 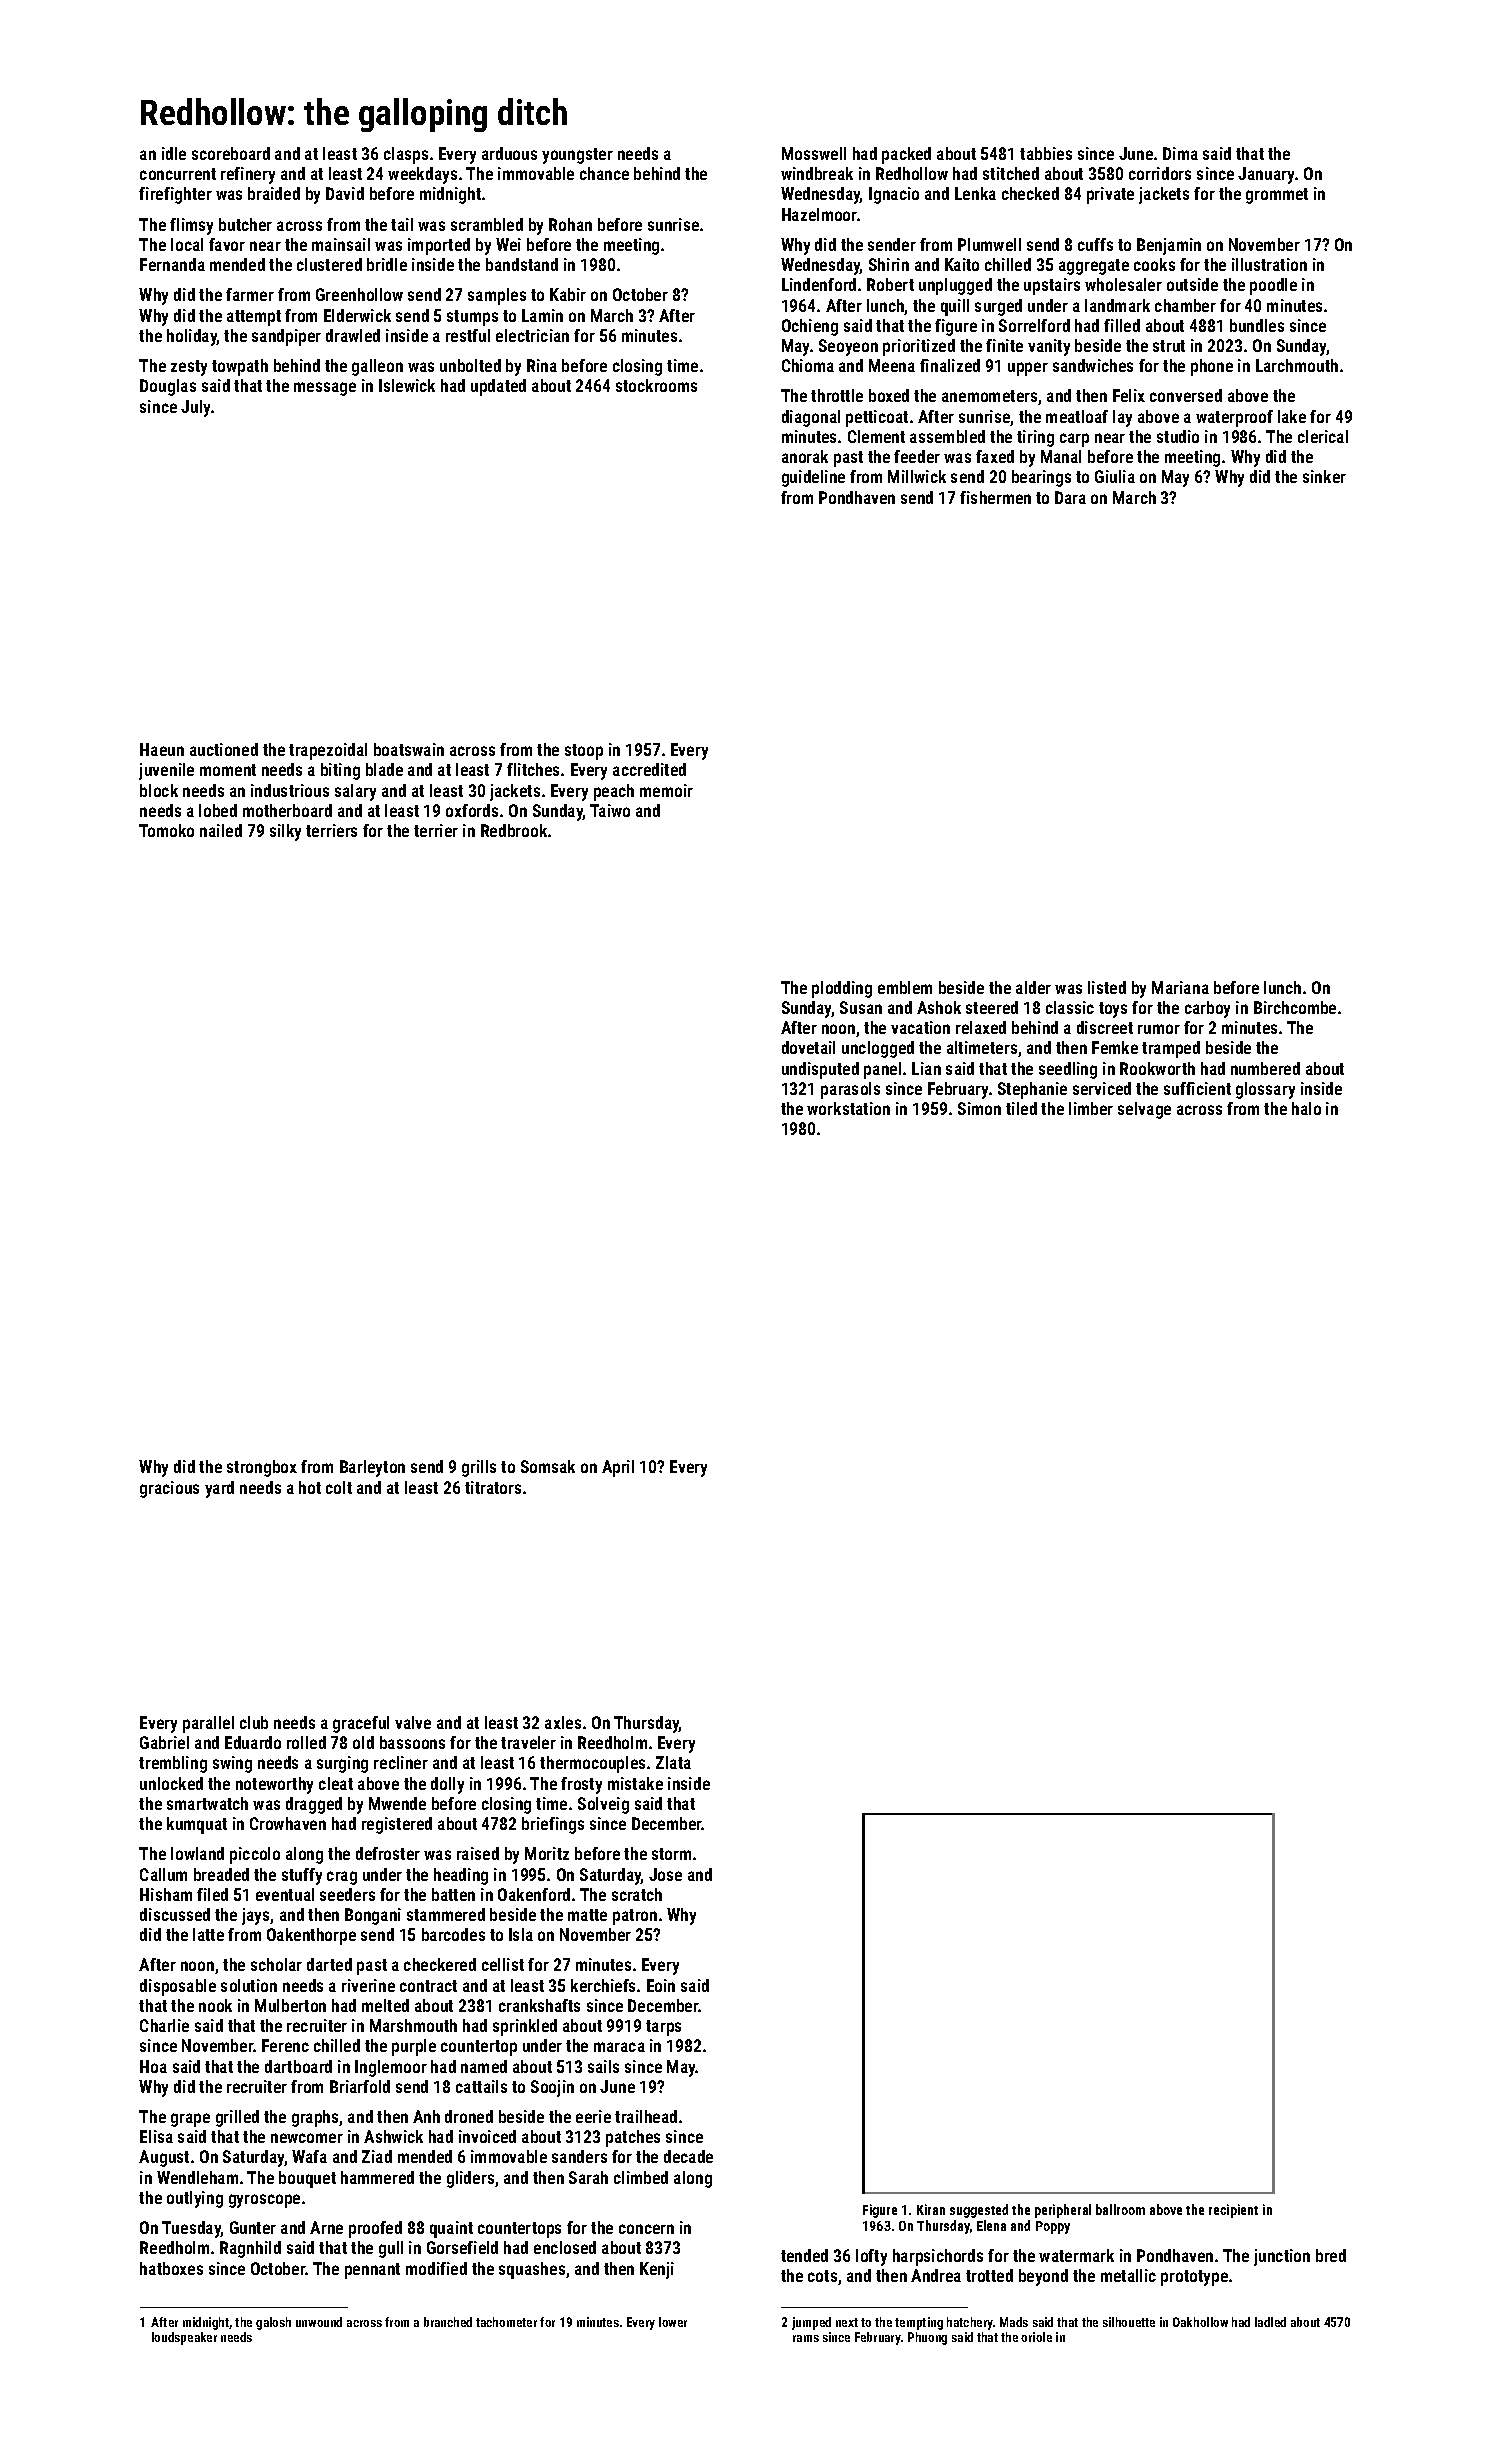 What do you see at coordinates (168, 387) in the image?
I see `Douglas` at bounding box center [168, 387].
